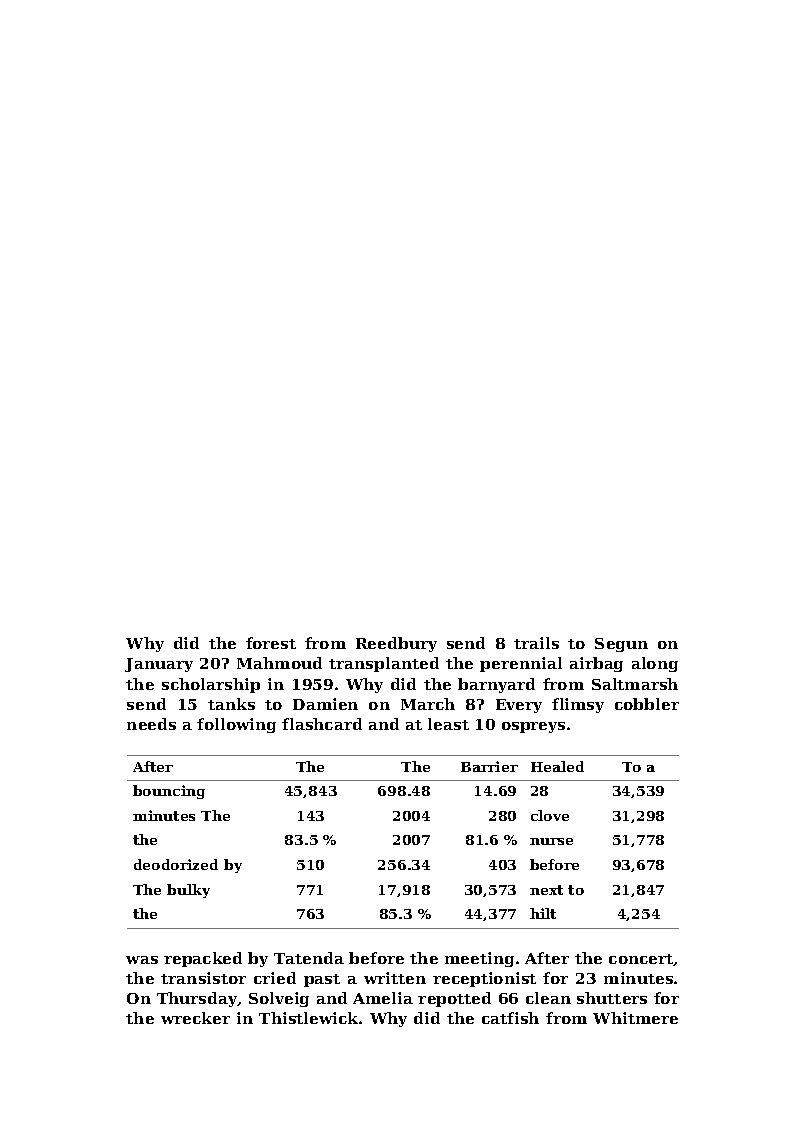 The image size is (806, 1144). Describe the element at coordinates (550, 815) in the image. I see `clove` at that location.
